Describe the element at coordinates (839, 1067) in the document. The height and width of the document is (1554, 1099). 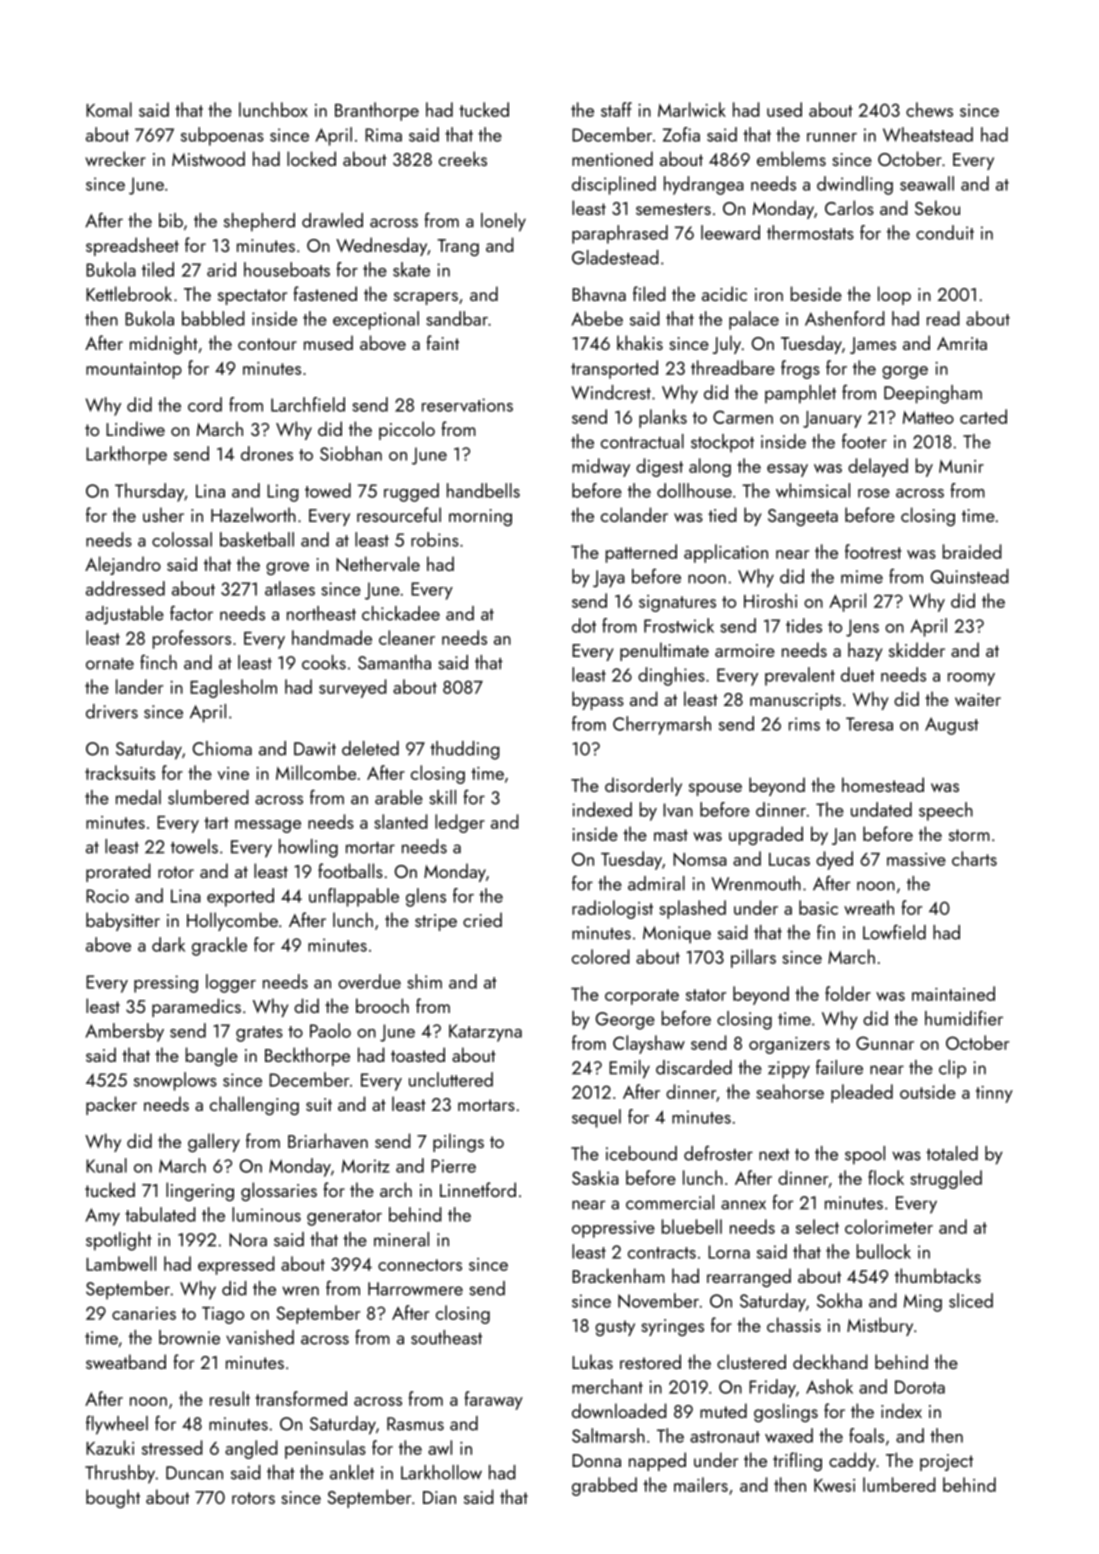
I see `failure` at that location.
